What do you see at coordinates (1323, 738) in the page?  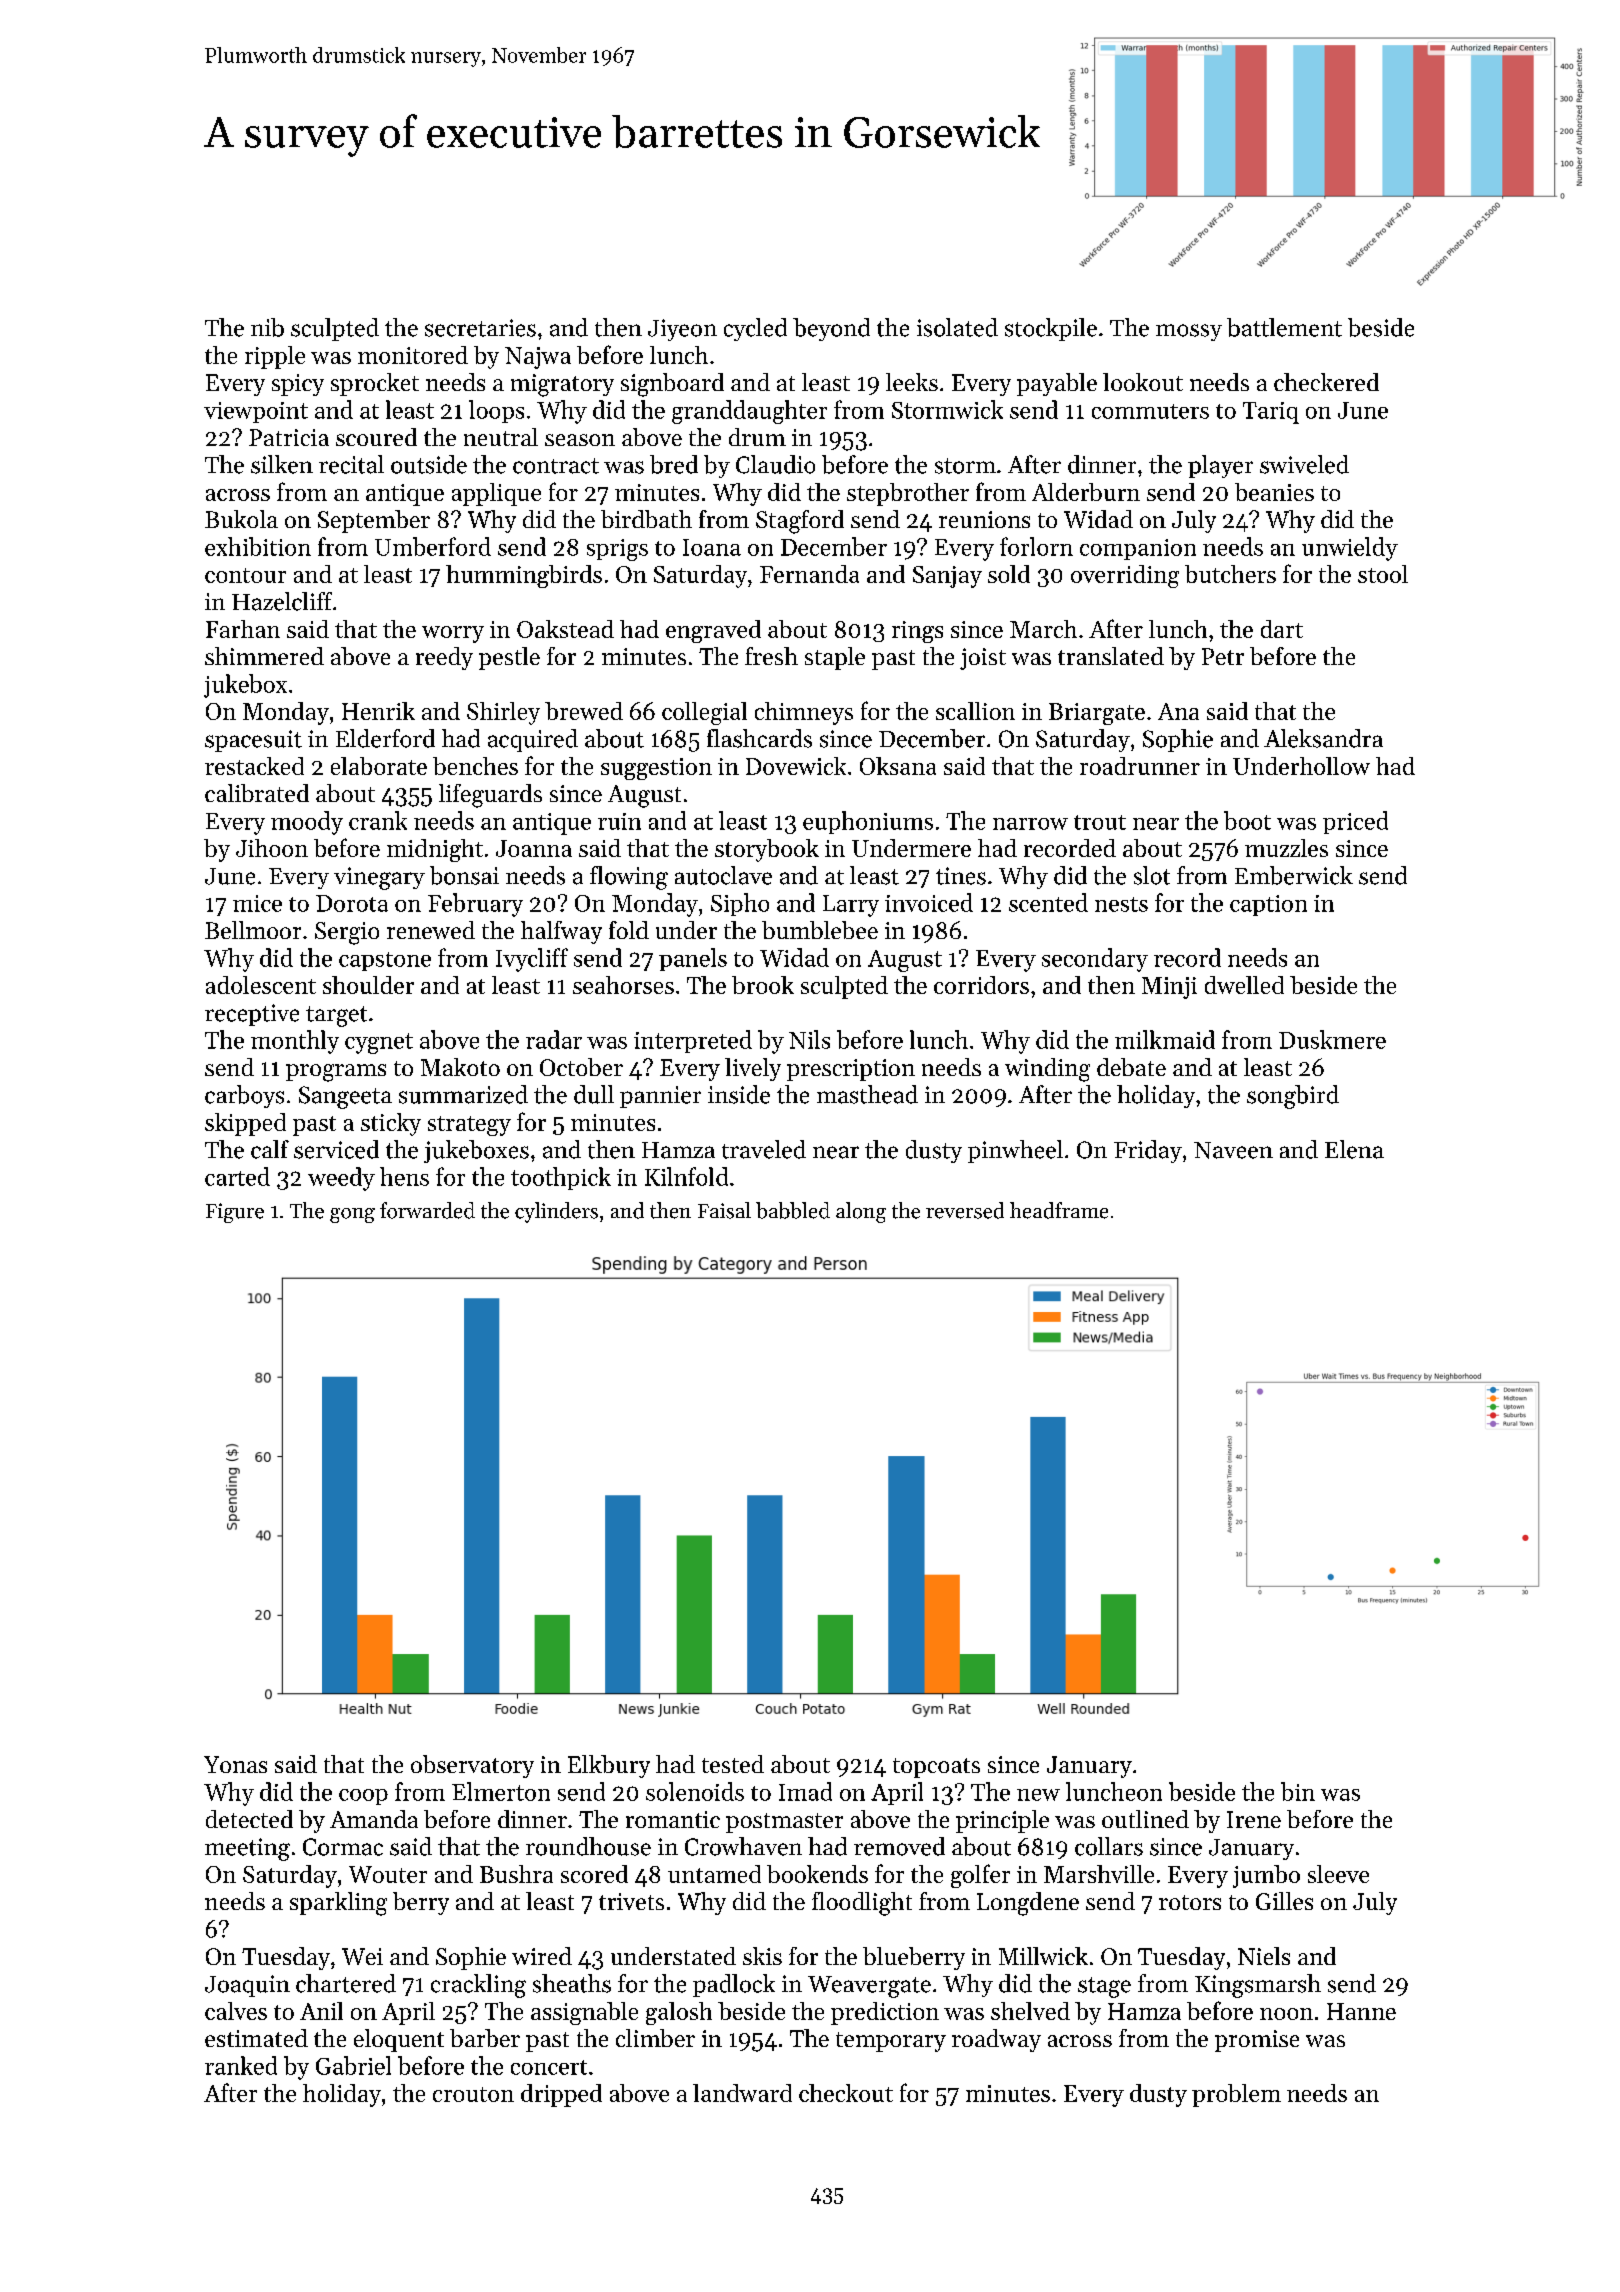 I see `Aleksandra` at bounding box center [1323, 738].
